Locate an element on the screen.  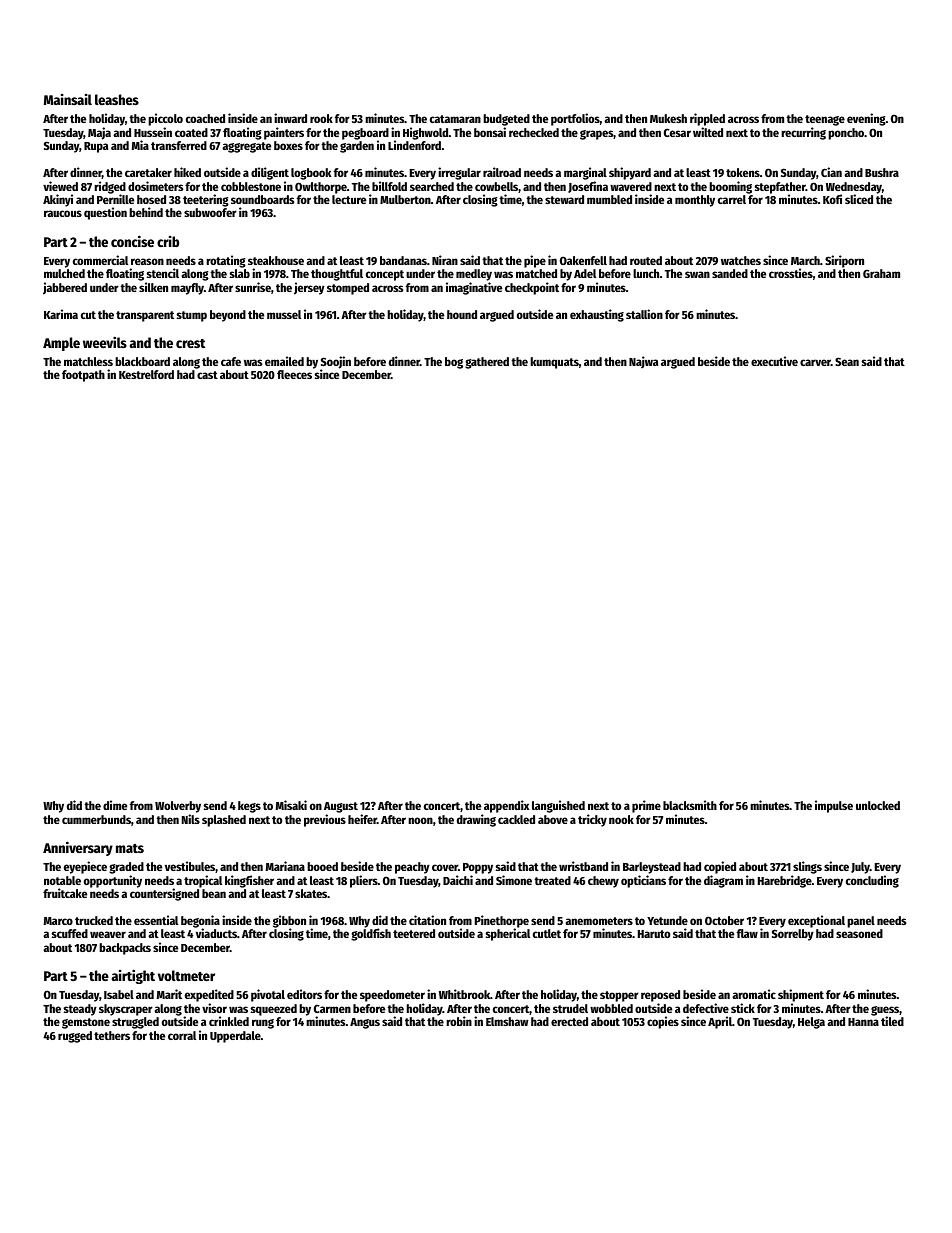
footpath is located at coordinates (83, 376).
